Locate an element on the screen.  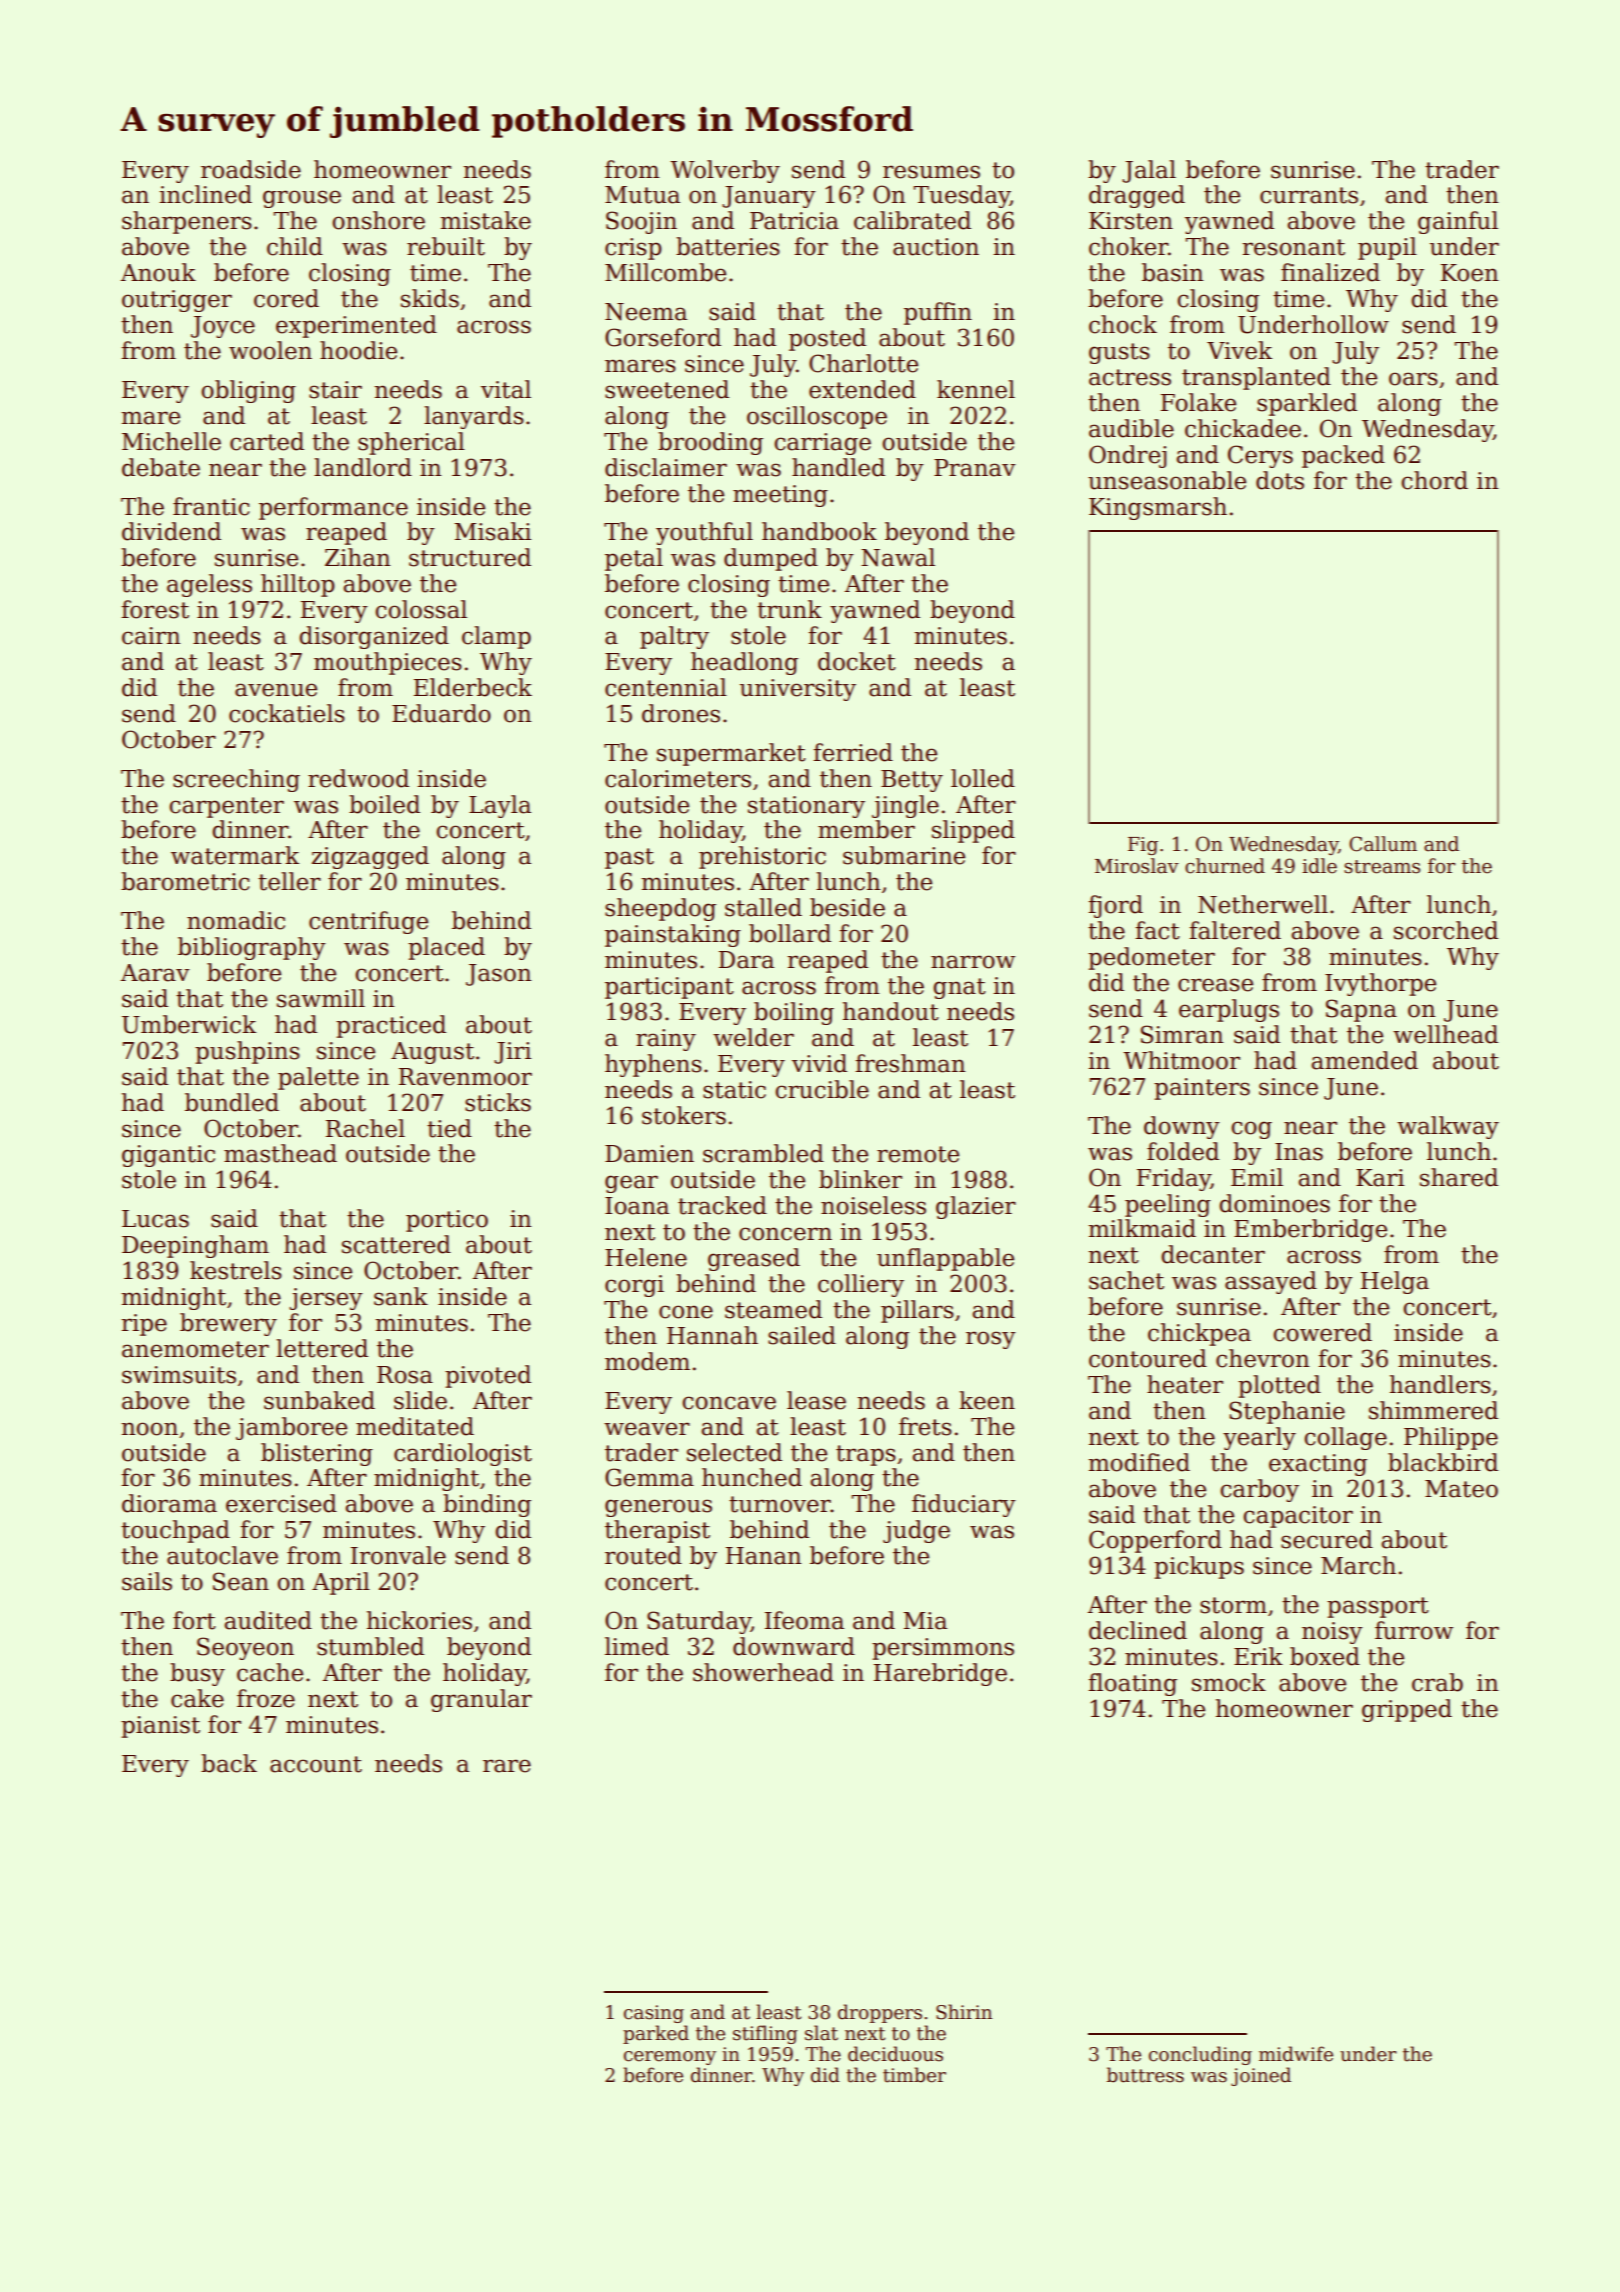
Michelle is located at coordinates (171, 441).
